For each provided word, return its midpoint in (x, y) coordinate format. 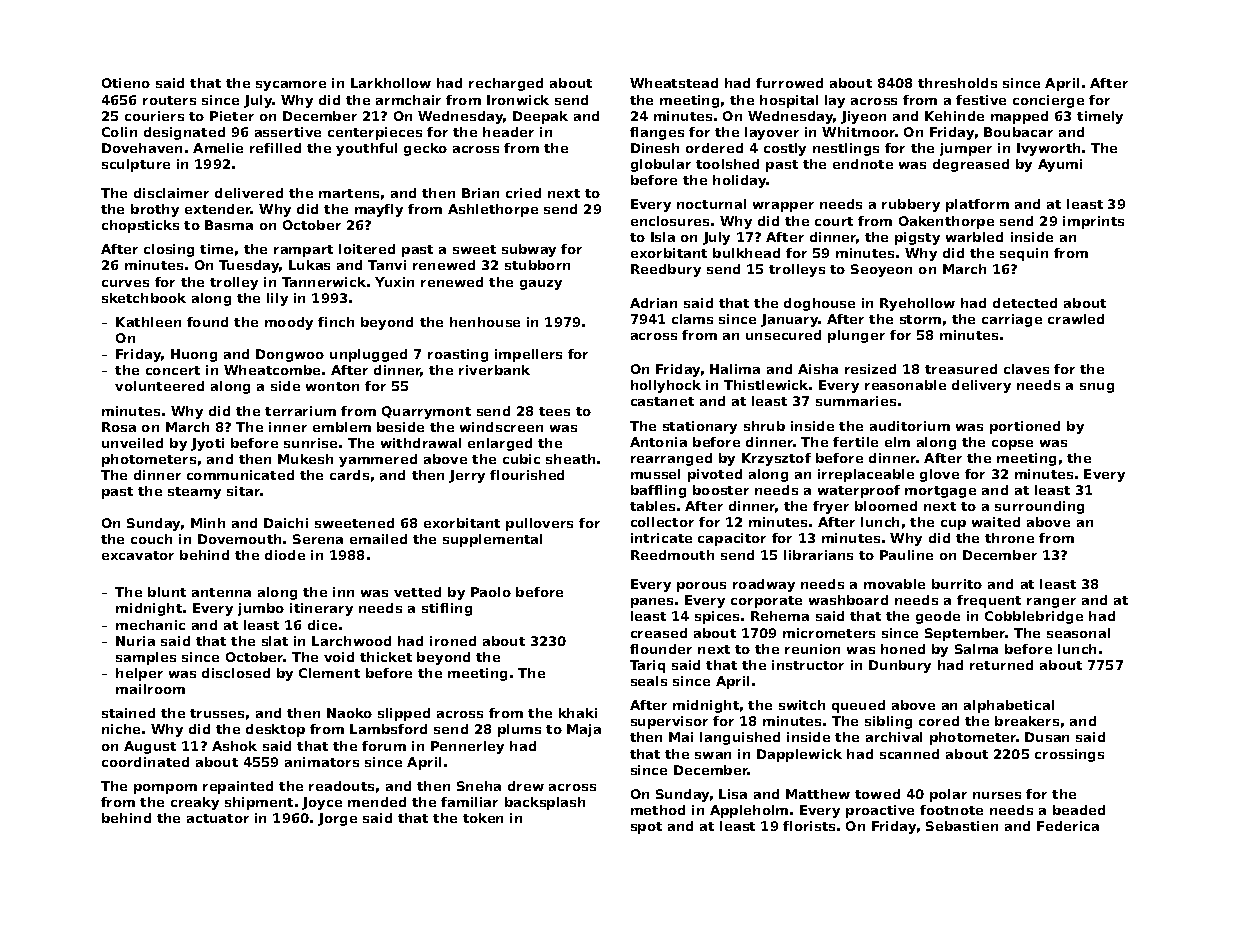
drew (526, 786)
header (508, 132)
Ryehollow (917, 304)
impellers (528, 355)
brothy (155, 210)
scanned (909, 754)
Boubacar (1018, 132)
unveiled (132, 443)
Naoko (349, 713)
